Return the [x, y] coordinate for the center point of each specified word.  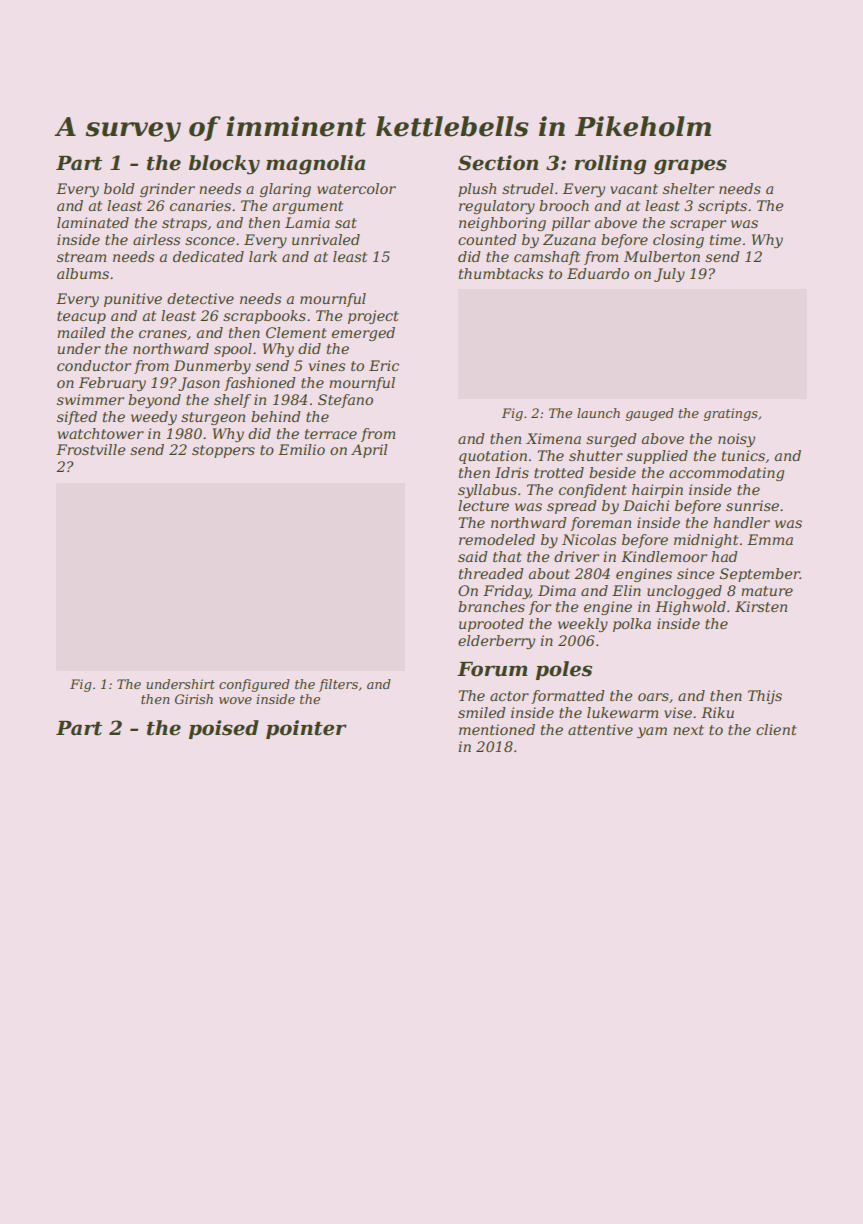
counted [487, 239]
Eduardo [598, 273]
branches [491, 606]
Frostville [91, 449]
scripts [722, 207]
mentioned [497, 729]
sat [346, 223]
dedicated [208, 256]
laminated [93, 222]
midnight [706, 541]
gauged [650, 414]
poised [224, 729]
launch [598, 413]
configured [254, 685]
